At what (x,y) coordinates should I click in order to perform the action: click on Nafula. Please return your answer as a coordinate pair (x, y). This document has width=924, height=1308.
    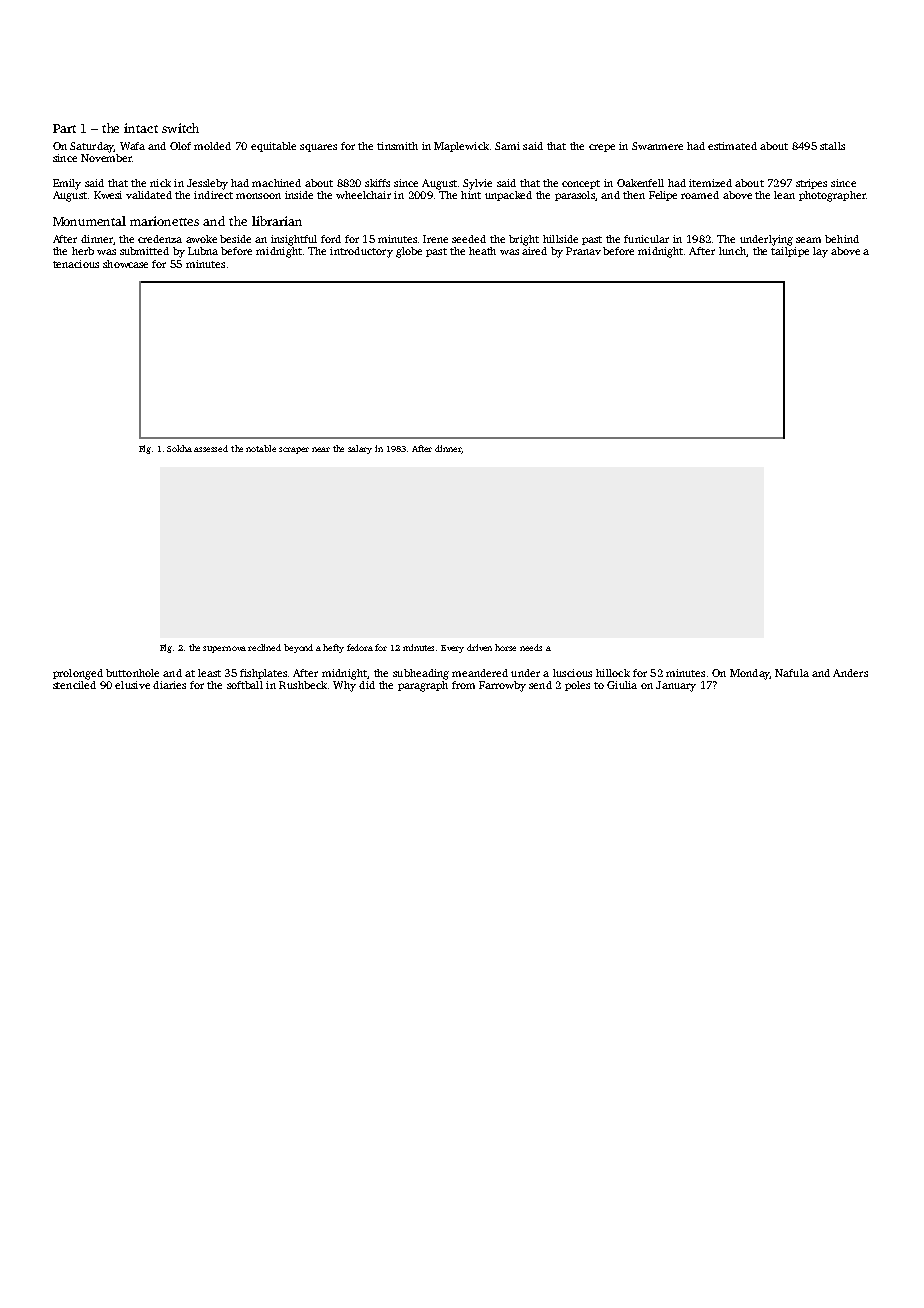
    Looking at the image, I should click on (792, 673).
